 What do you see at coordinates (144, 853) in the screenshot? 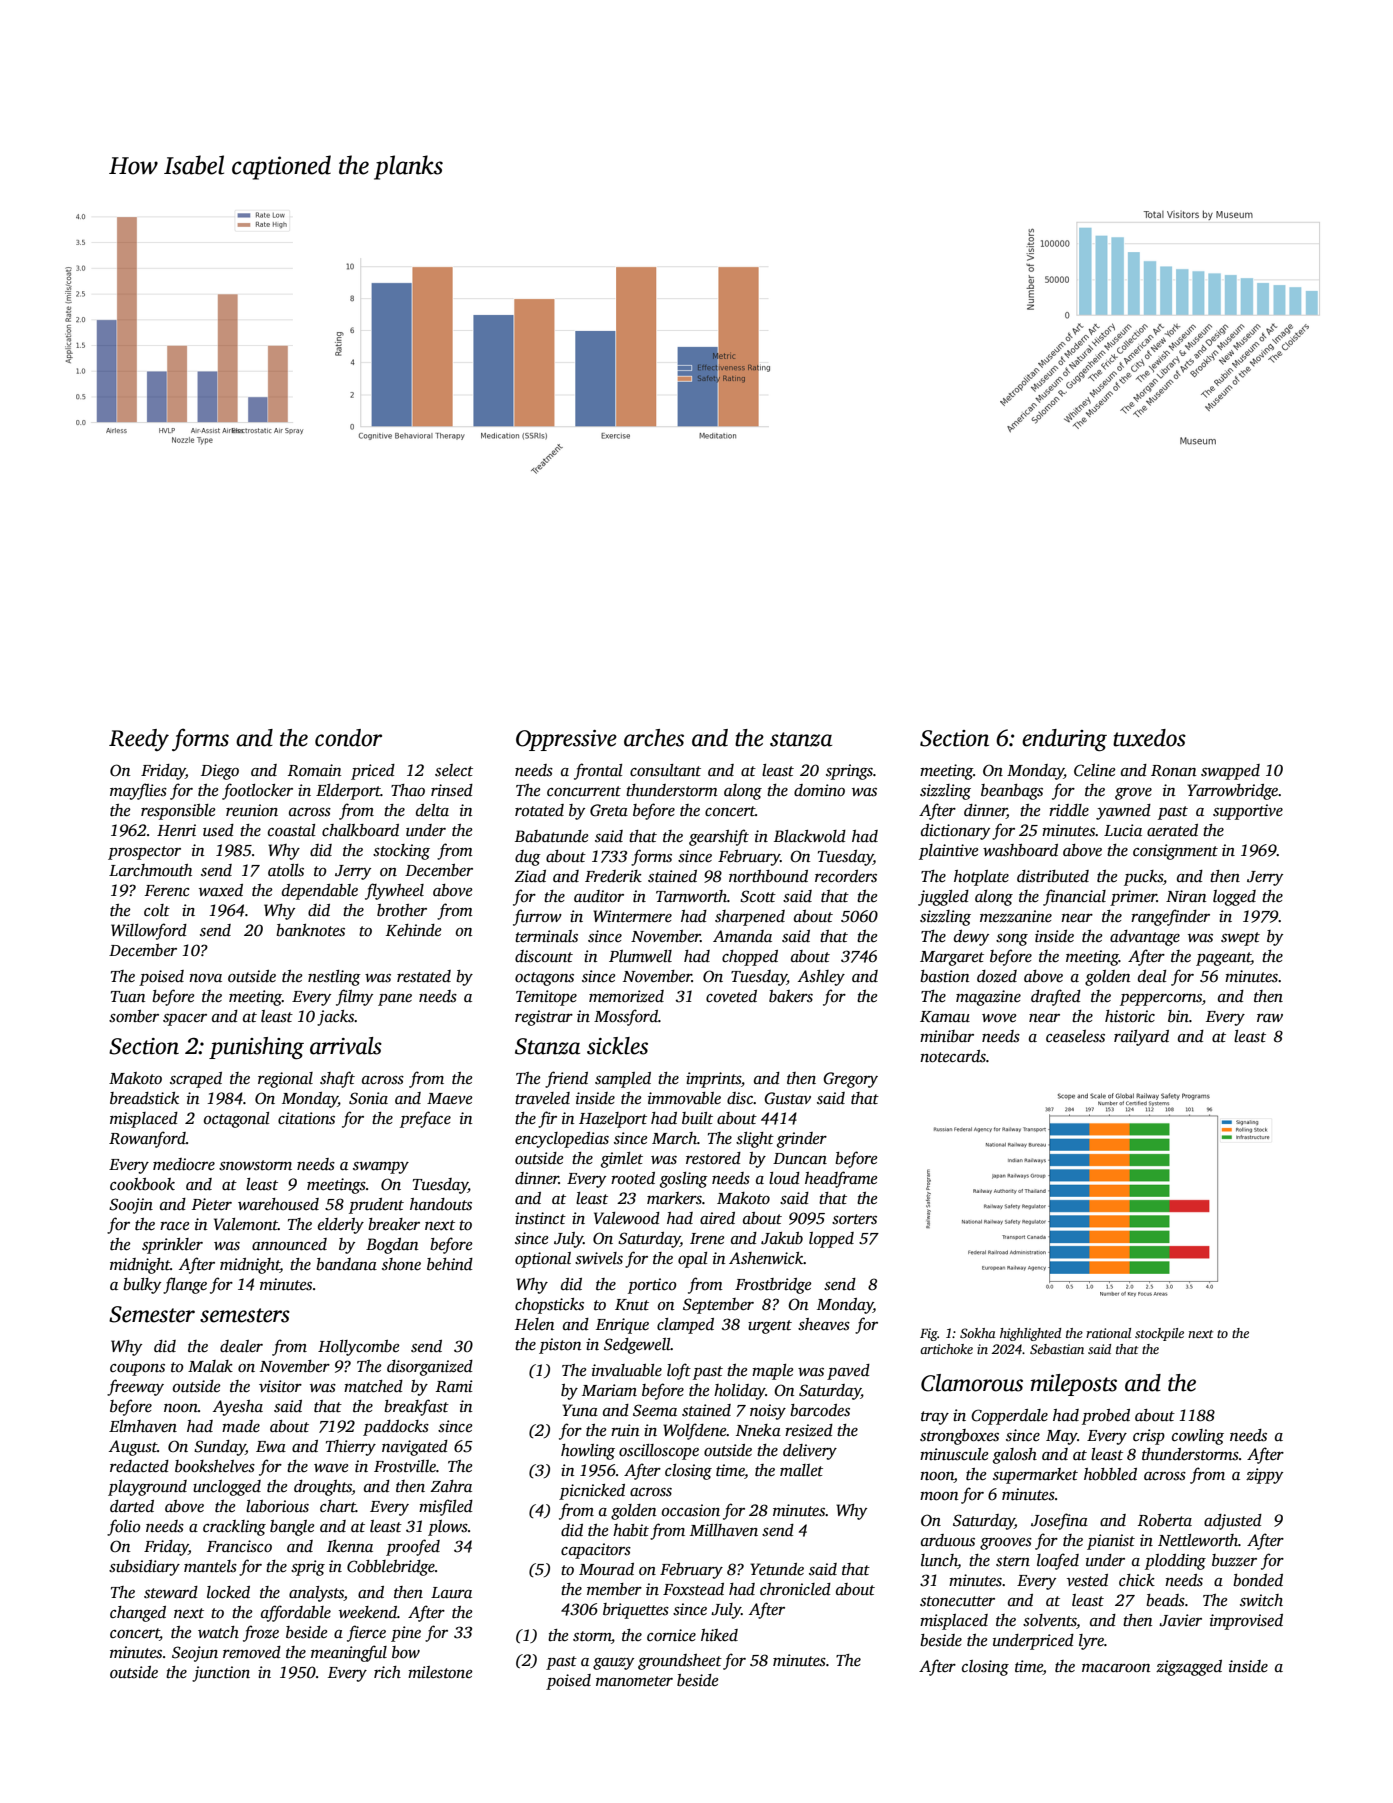
I see `prospector` at bounding box center [144, 853].
